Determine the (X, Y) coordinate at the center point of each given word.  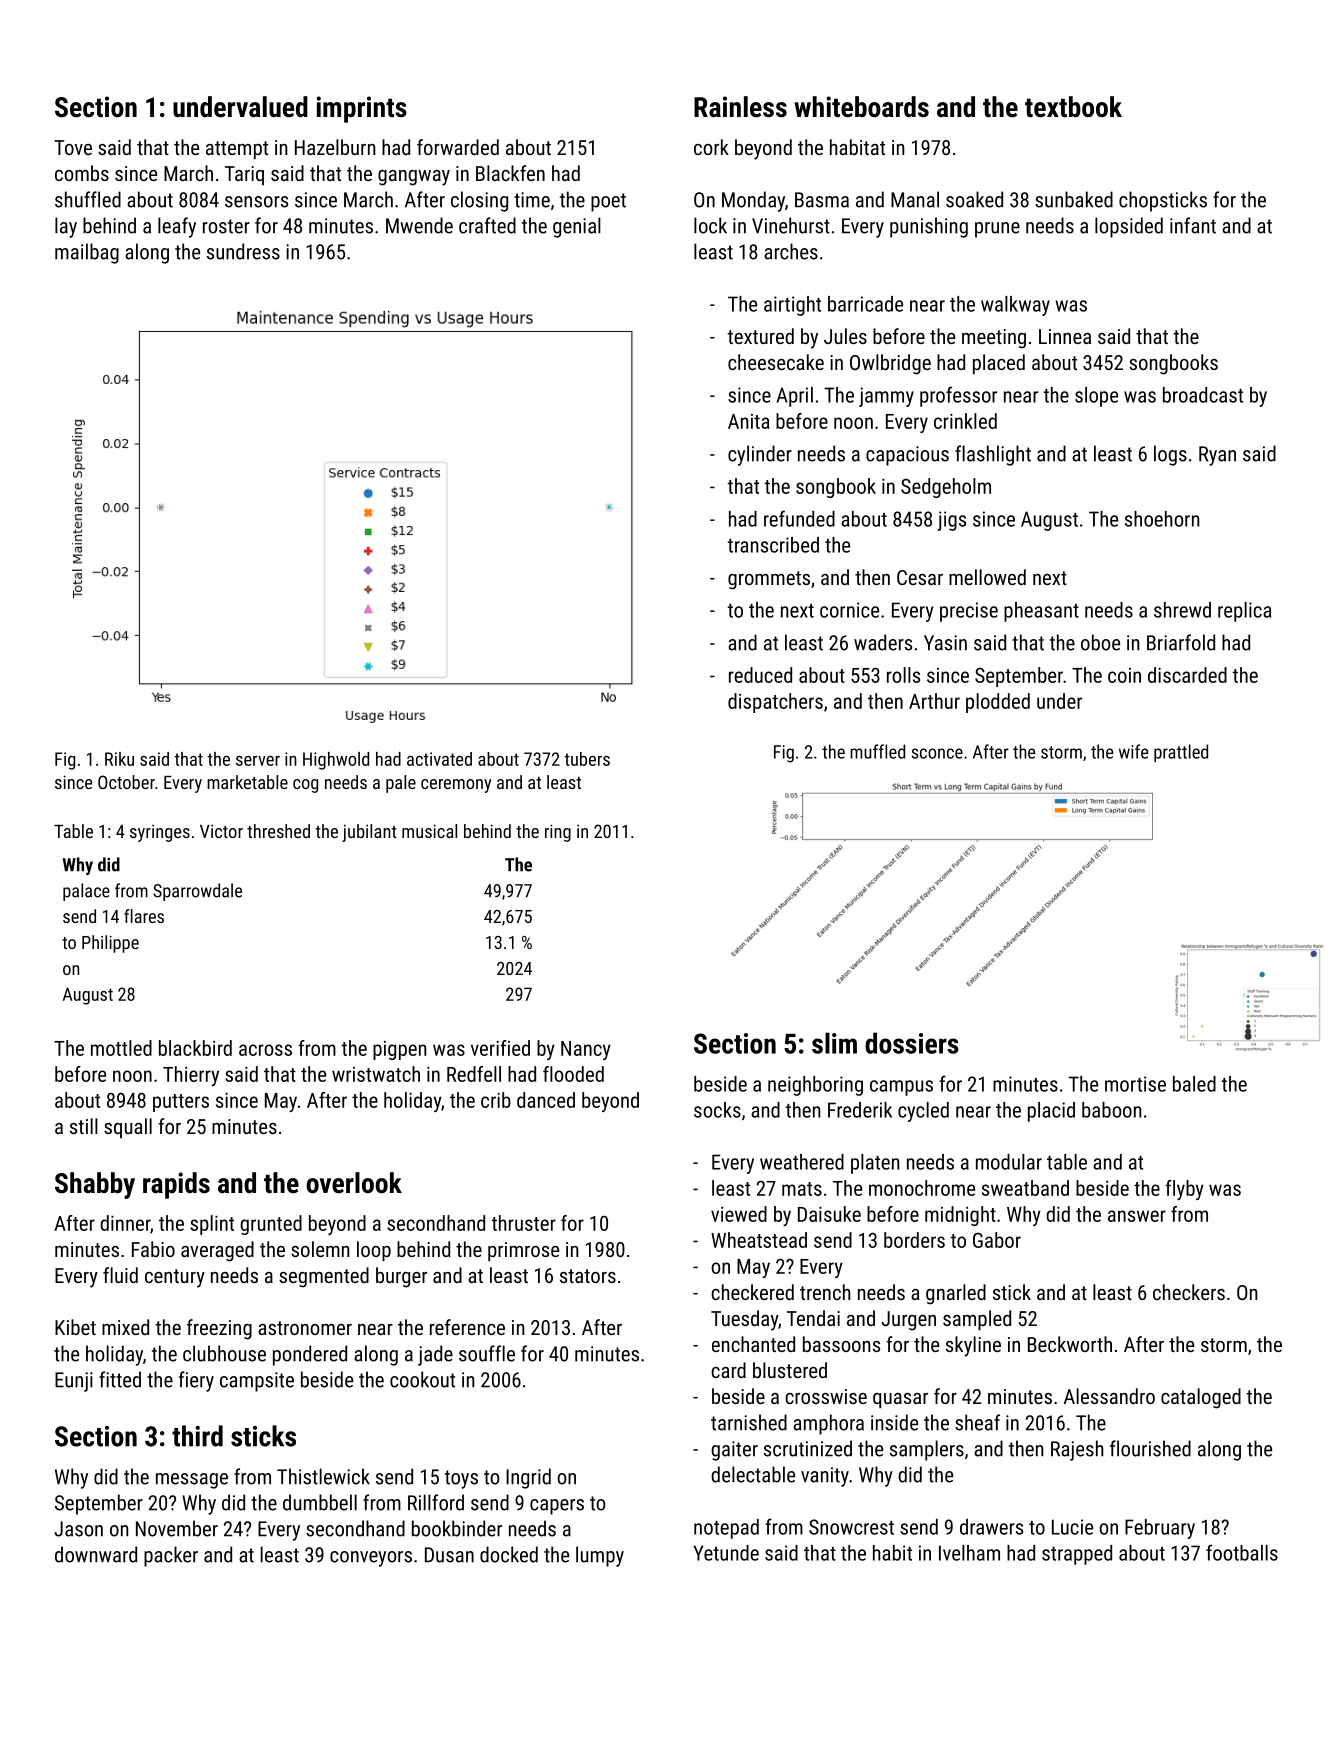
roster (226, 226)
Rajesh (1077, 1450)
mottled (121, 1048)
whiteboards (861, 107)
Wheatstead (759, 1240)
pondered (310, 1355)
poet (608, 202)
